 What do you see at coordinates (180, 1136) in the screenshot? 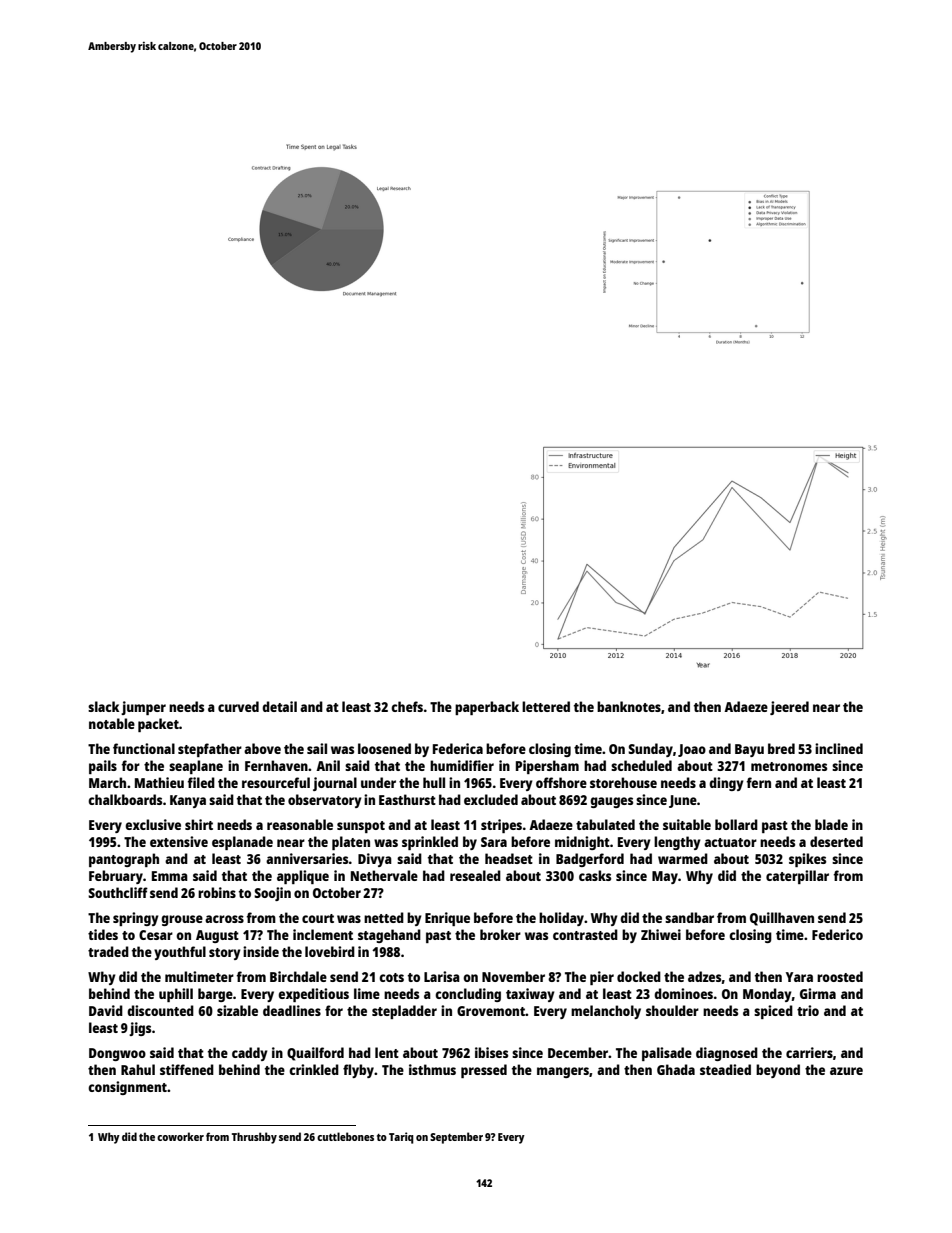
I see `coworker` at bounding box center [180, 1136].
